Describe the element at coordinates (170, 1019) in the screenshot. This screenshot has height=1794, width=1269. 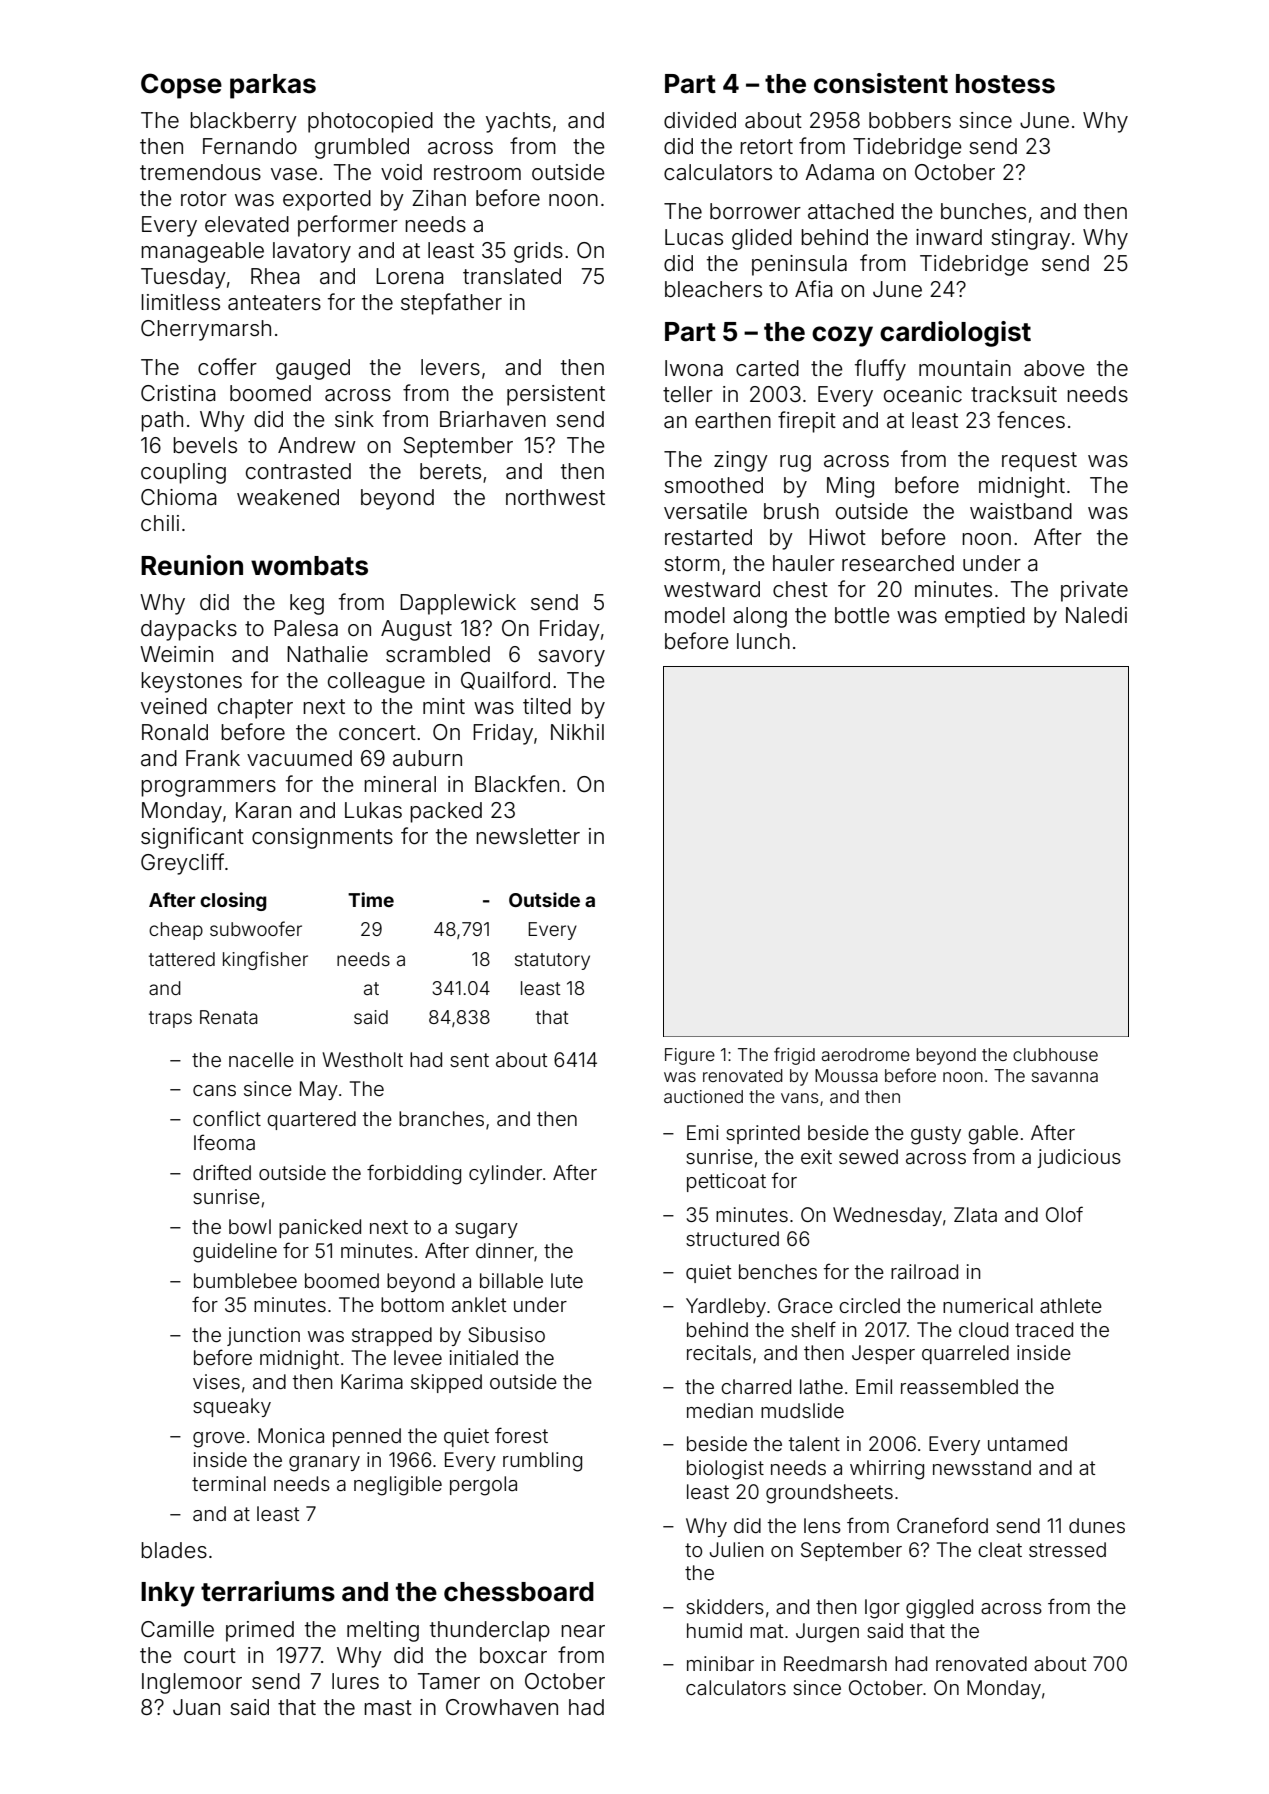
I see `traps` at that location.
